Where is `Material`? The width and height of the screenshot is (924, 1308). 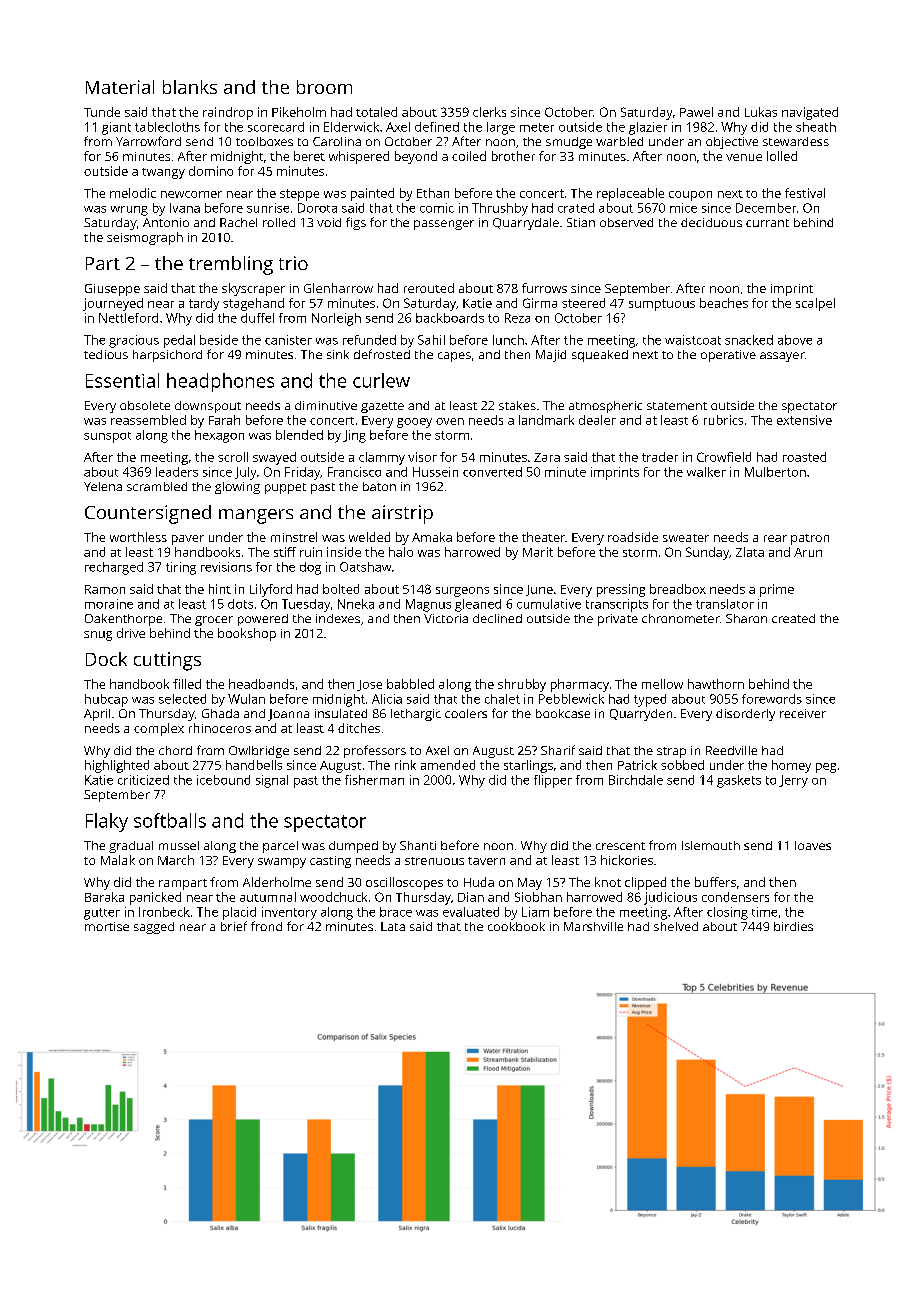
Material is located at coordinates (120, 87).
